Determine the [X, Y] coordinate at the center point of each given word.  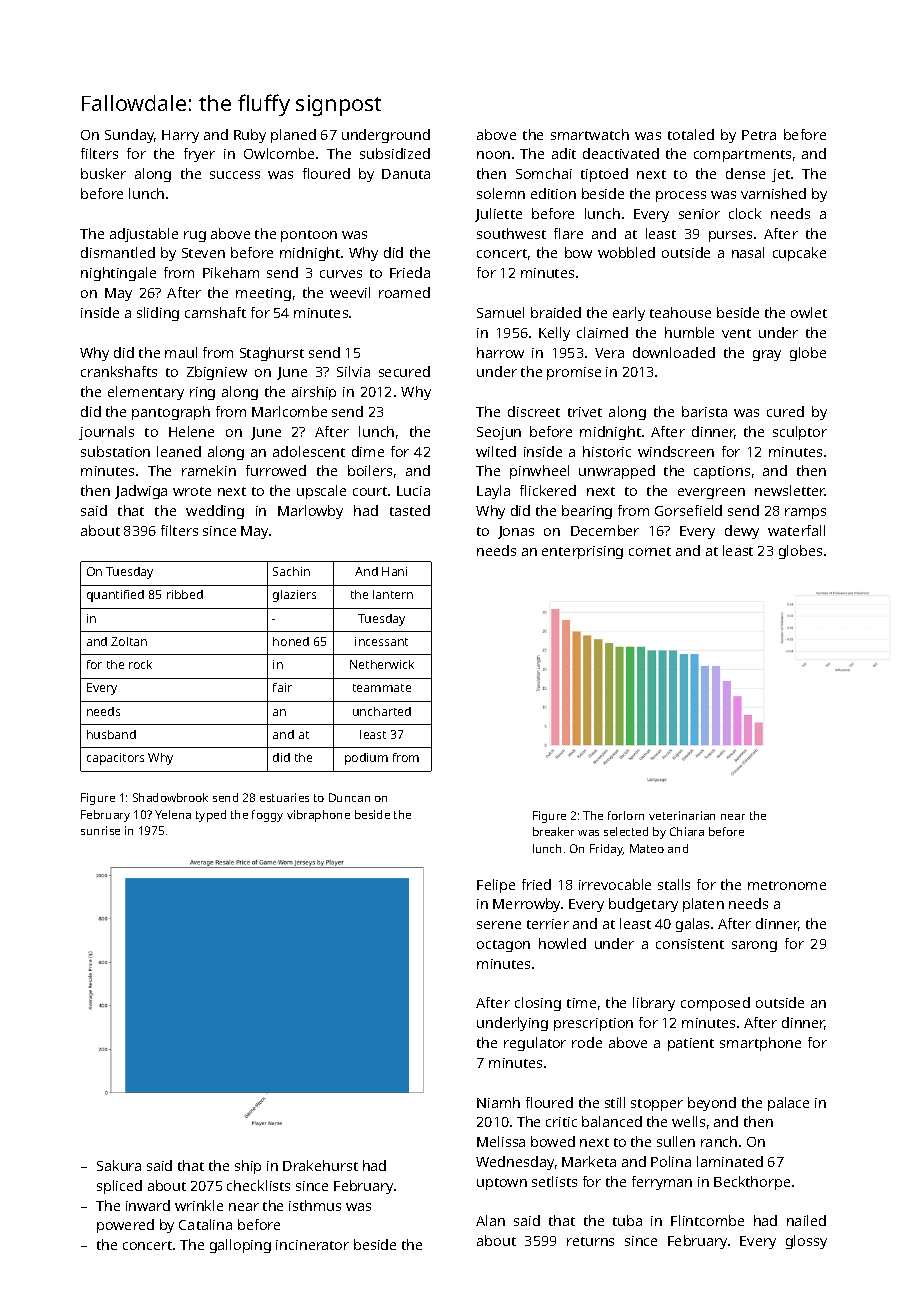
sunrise [100, 830]
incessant [381, 641]
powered [125, 1226]
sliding [158, 314]
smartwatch [590, 134]
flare [568, 233]
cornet [650, 551]
